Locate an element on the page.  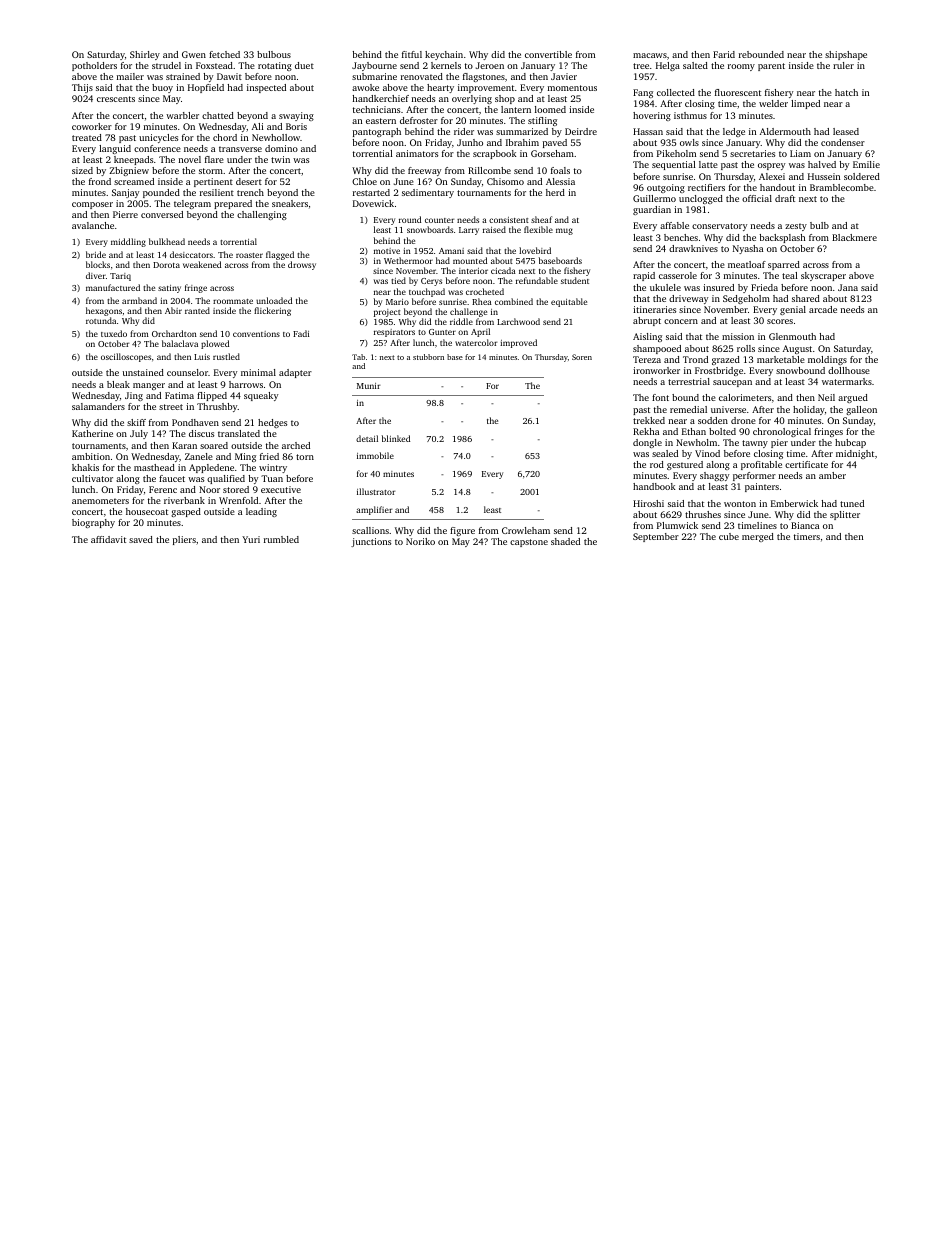
Yuri is located at coordinates (251, 539).
